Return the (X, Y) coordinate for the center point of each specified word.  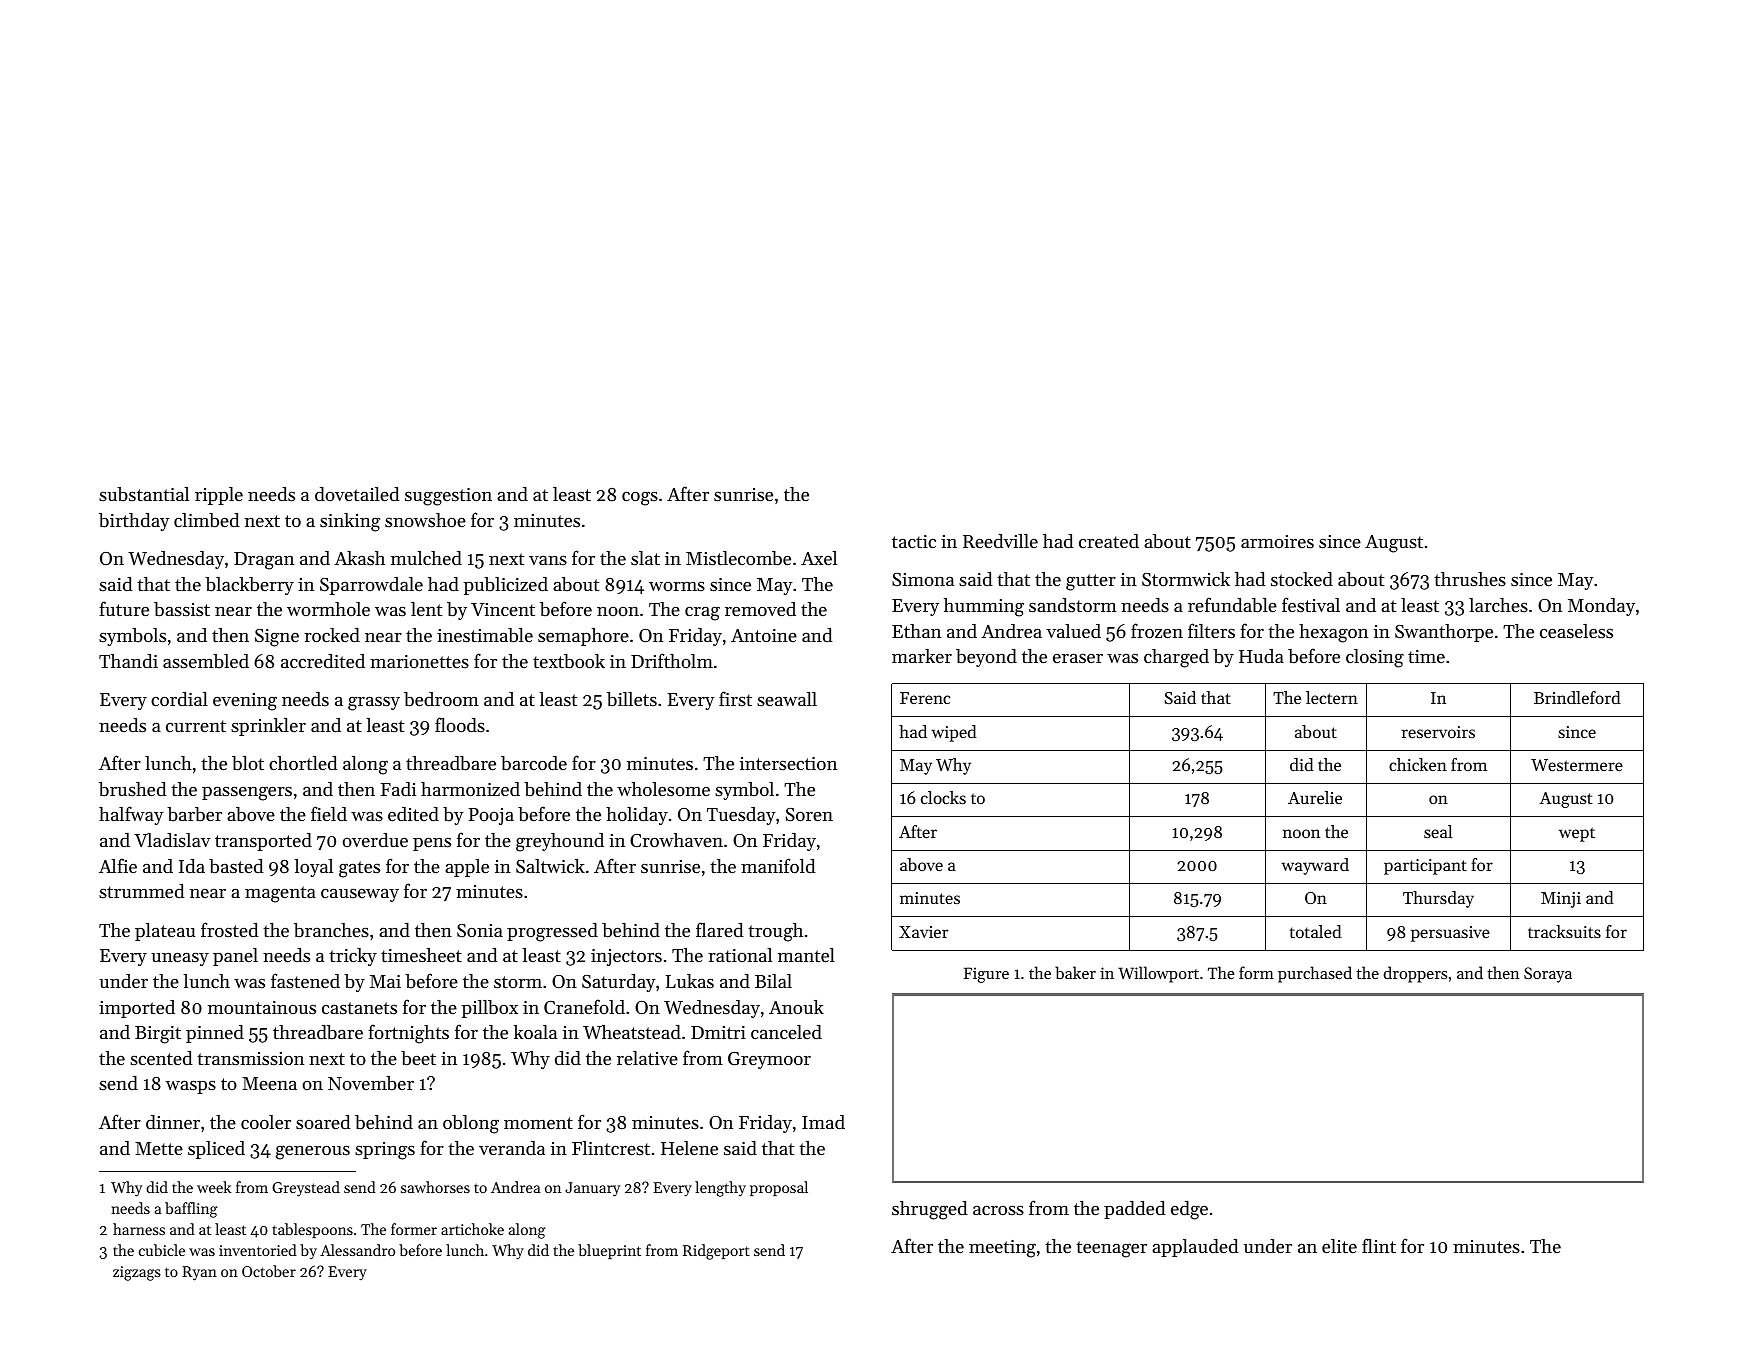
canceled (786, 1032)
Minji (1561, 900)
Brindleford (1577, 697)
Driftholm (672, 660)
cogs (640, 498)
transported (263, 842)
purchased (1315, 974)
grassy (374, 704)
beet (418, 1058)
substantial (144, 494)
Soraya (1548, 975)
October (269, 1271)
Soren (809, 815)
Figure (986, 975)
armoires (1277, 541)
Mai (385, 981)
